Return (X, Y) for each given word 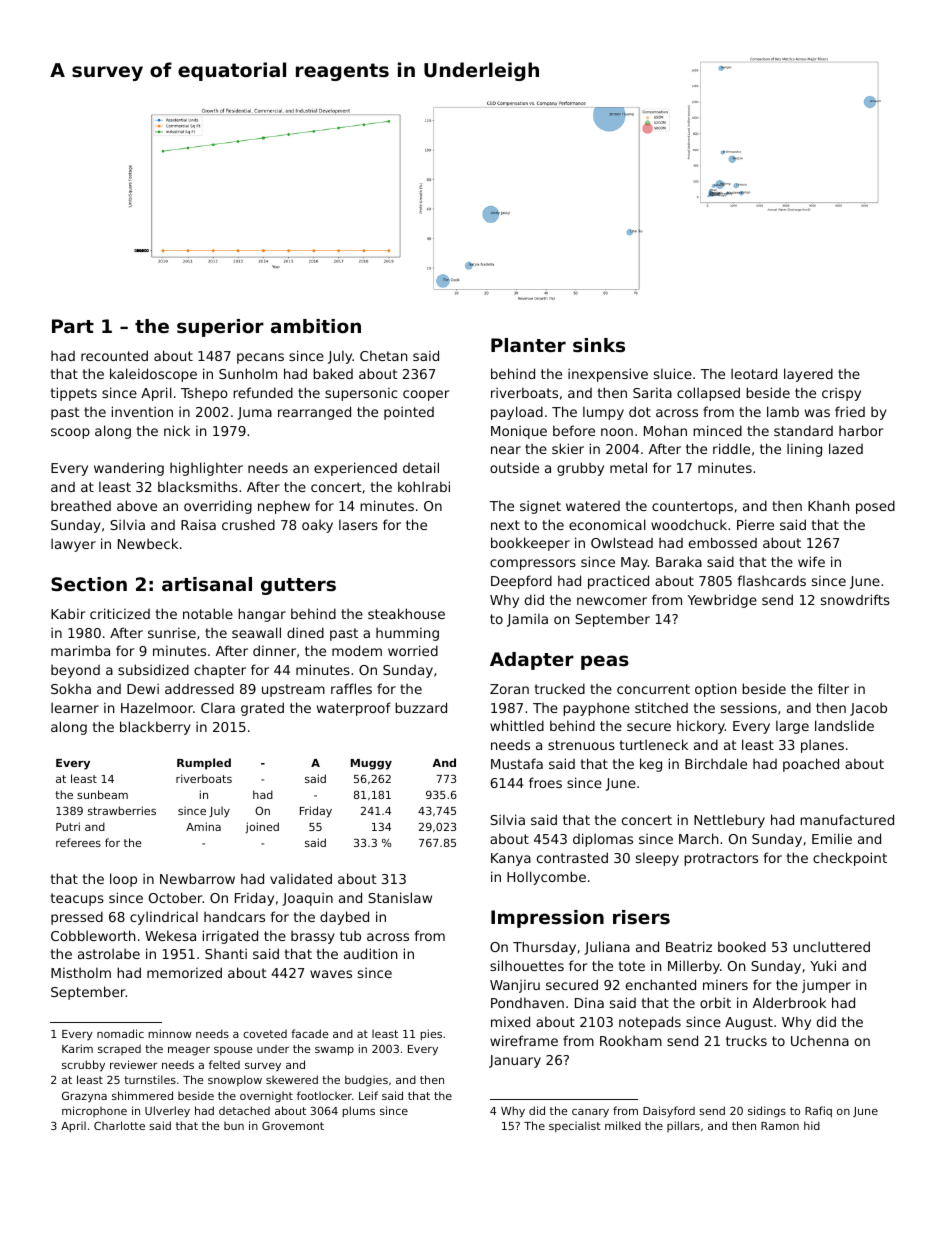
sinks (599, 345)
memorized (184, 972)
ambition (316, 326)
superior (220, 328)
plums (359, 1111)
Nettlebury (729, 821)
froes (545, 782)
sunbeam (102, 794)
